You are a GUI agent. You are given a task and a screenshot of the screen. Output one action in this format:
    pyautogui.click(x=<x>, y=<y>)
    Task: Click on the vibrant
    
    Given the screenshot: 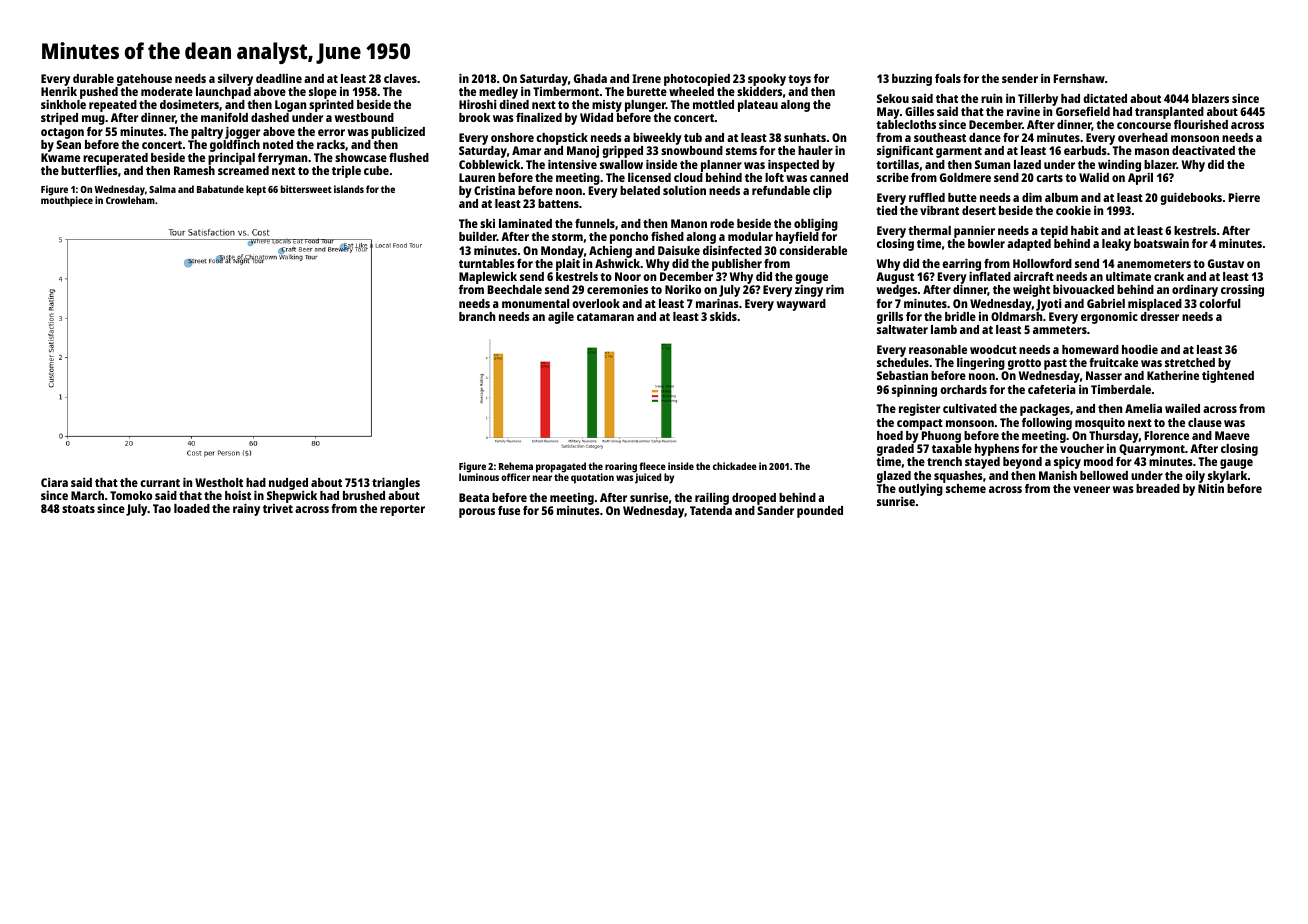 What is the action you would take?
    pyautogui.click(x=939, y=210)
